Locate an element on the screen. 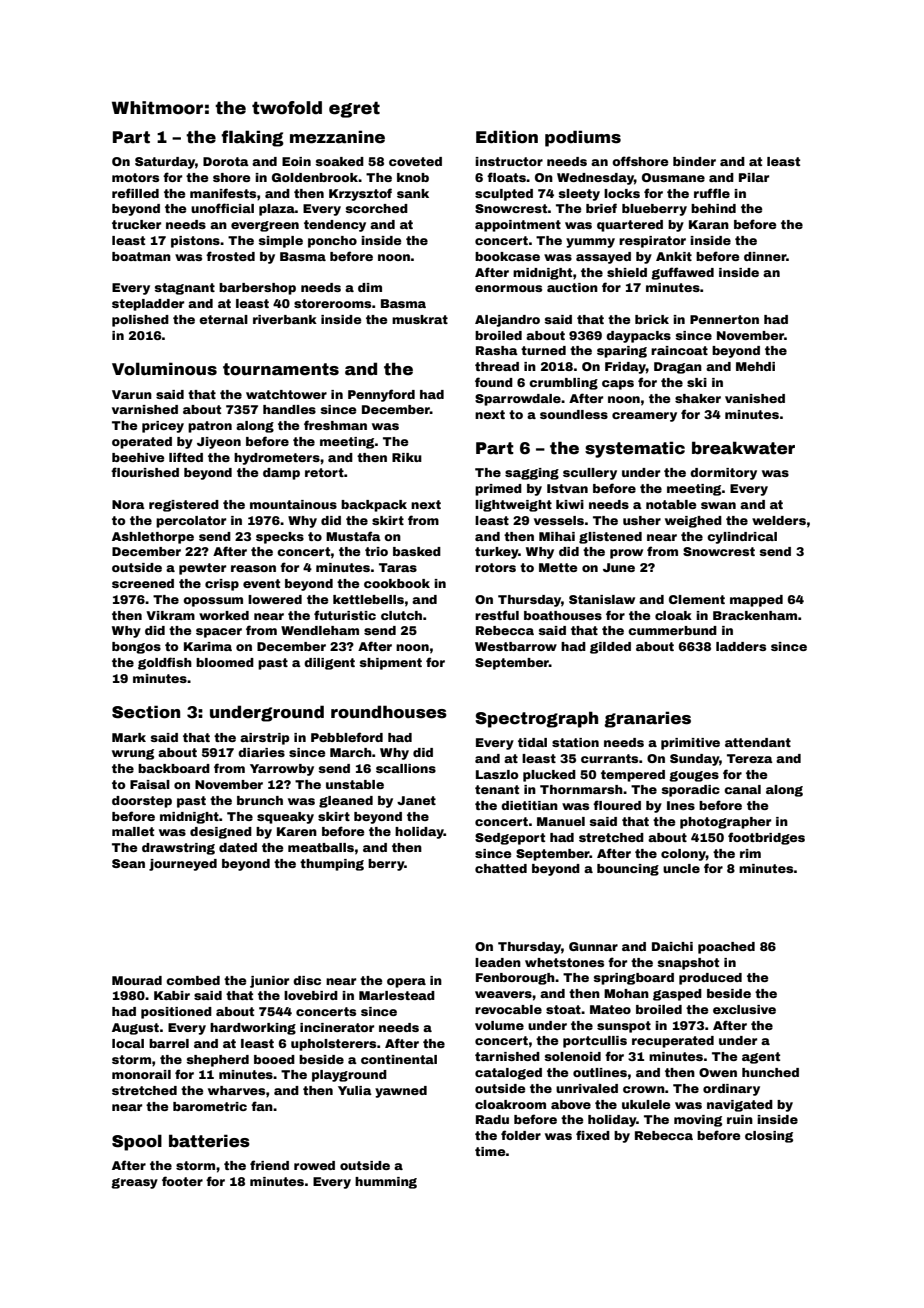 Image resolution: width=924 pixels, height=1308 pixels. greasy is located at coordinates (135, 1183).
